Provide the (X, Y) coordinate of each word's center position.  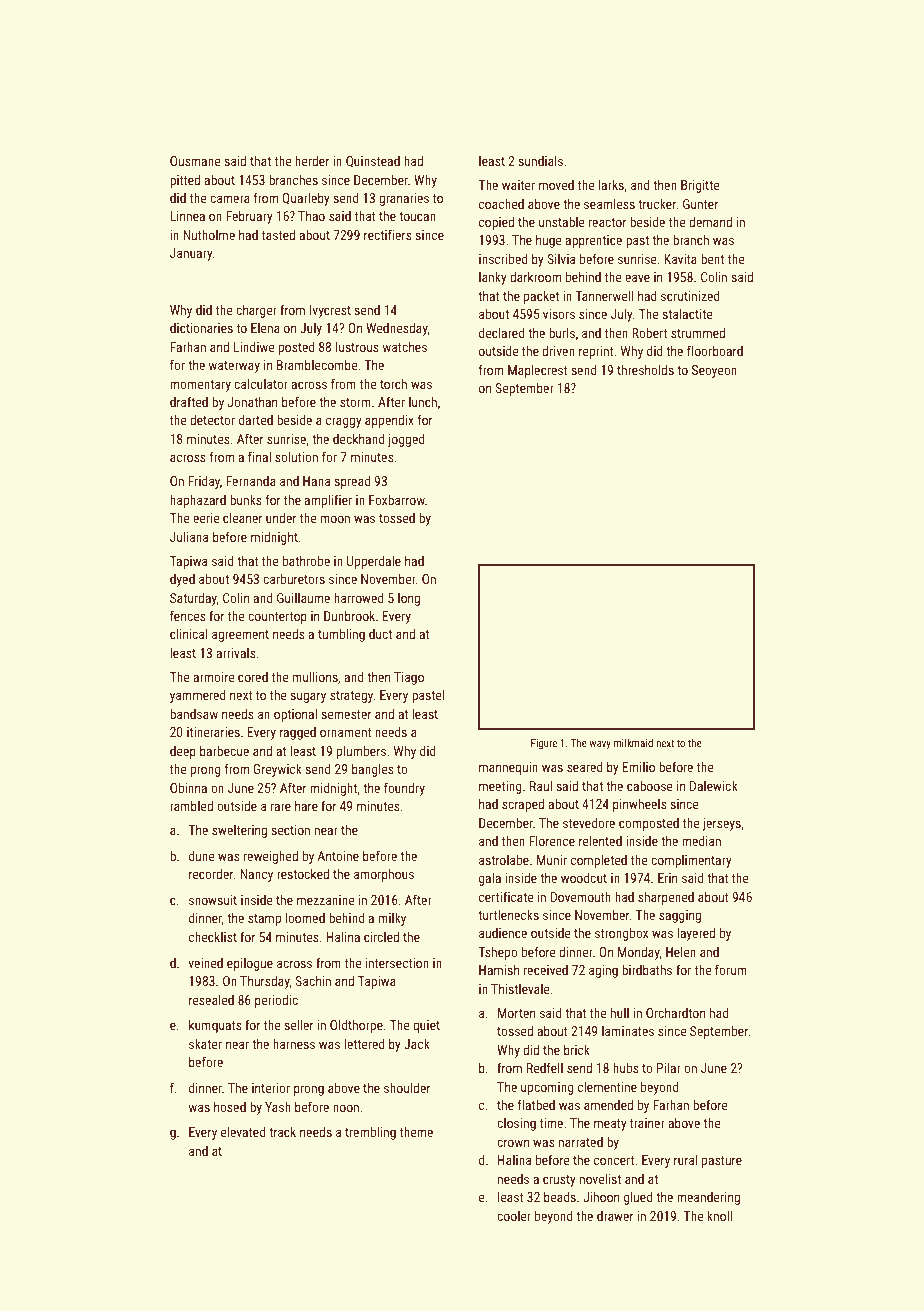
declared (502, 332)
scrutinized (690, 295)
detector (212, 419)
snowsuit (213, 900)
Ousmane (195, 161)
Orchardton (675, 1012)
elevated (243, 1131)
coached (501, 203)
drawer (615, 1216)
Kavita (680, 259)
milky (392, 919)
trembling (370, 1133)
